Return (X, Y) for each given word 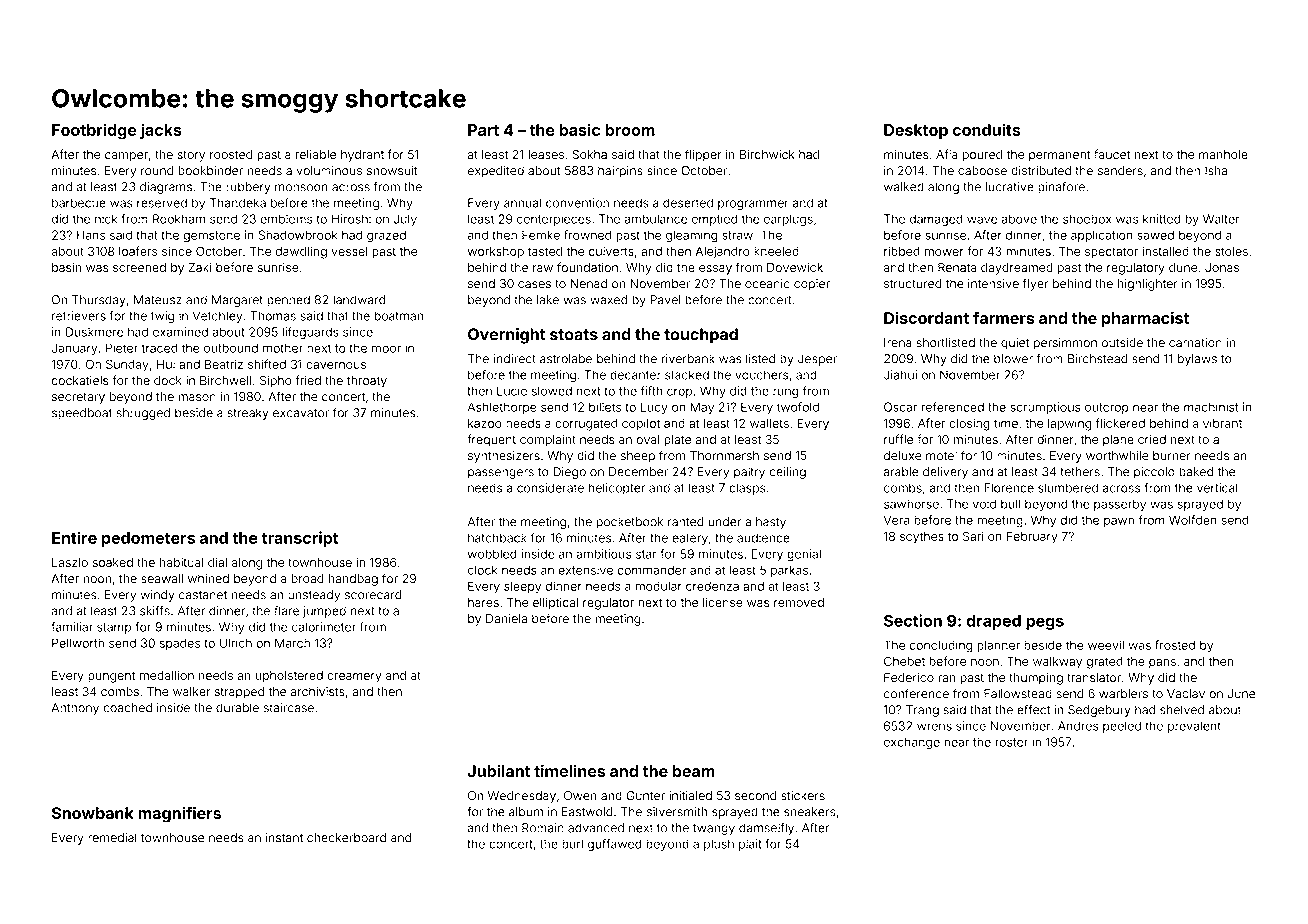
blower (1013, 359)
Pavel (665, 300)
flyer (1035, 284)
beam (694, 771)
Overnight (506, 336)
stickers (803, 796)
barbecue (79, 203)
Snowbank (93, 813)
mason (197, 398)
